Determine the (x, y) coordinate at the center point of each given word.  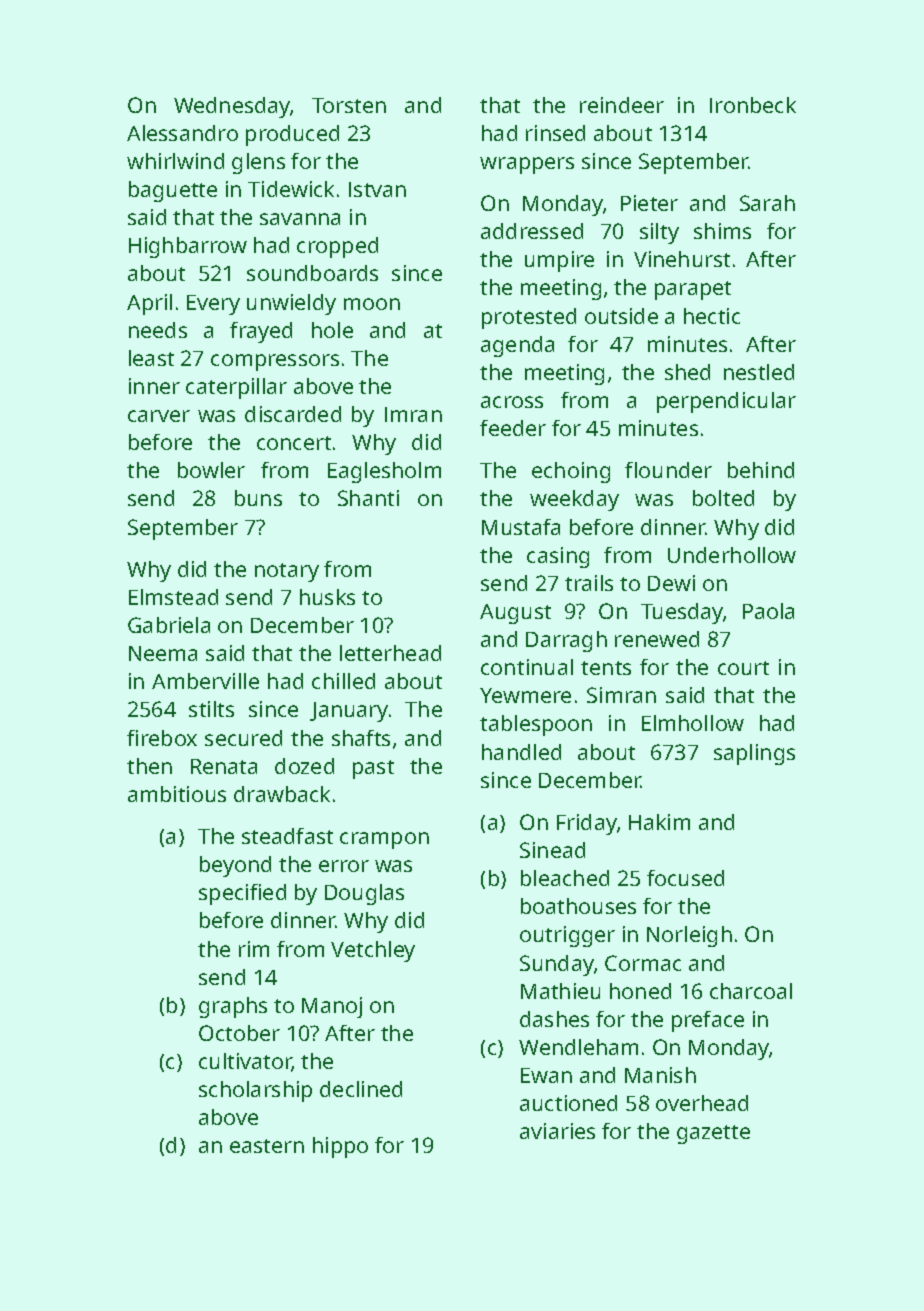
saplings (754, 754)
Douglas (364, 894)
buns (258, 498)
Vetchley (373, 951)
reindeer (622, 105)
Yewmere (525, 695)
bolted (723, 498)
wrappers (527, 165)
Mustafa (521, 527)
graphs (233, 1007)
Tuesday (682, 613)
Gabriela (169, 625)
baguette (173, 191)
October (239, 1033)
